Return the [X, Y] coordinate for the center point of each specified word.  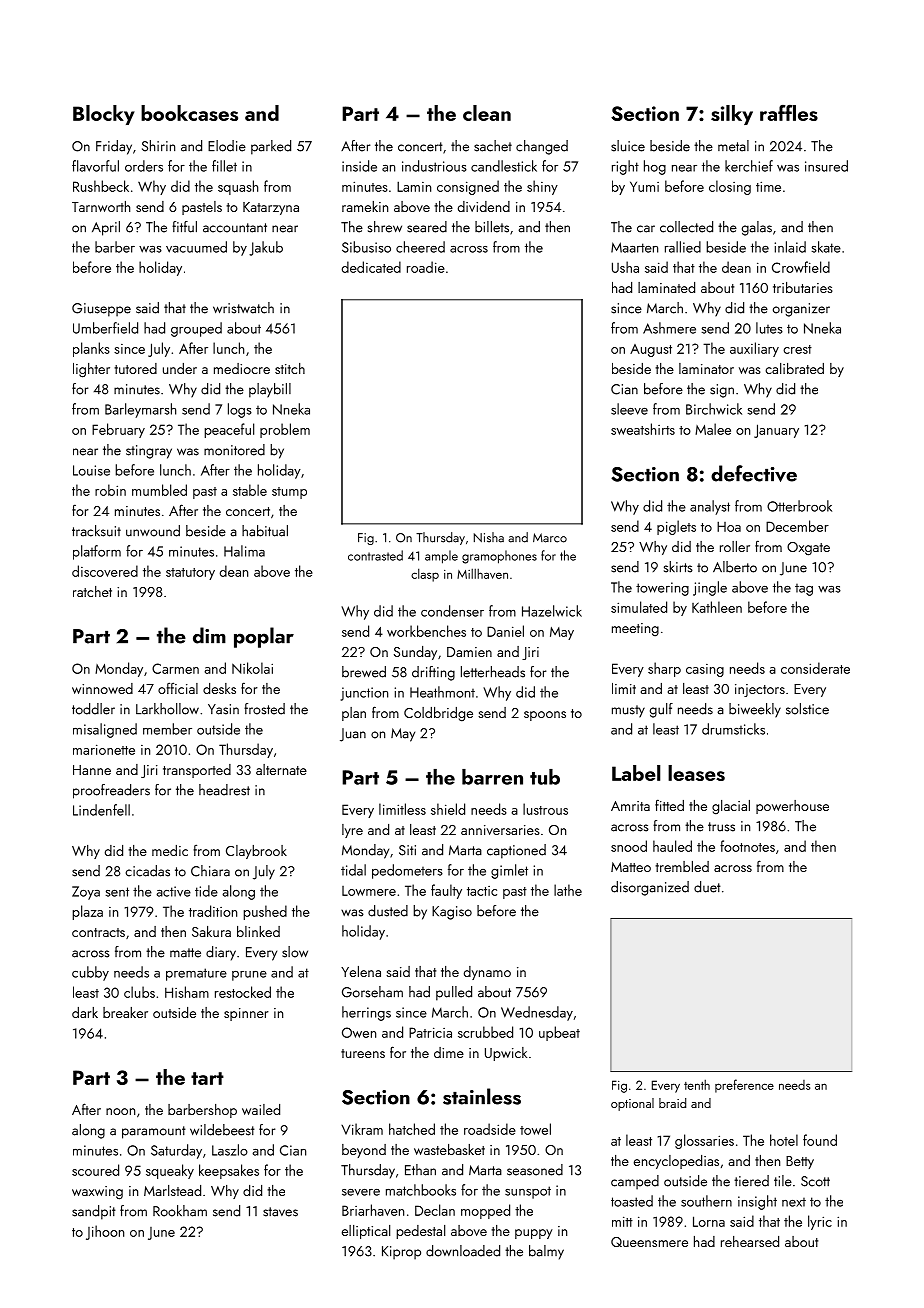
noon [120, 1111]
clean [487, 113]
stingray [149, 452]
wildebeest [222, 1130]
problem [285, 430]
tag [804, 590]
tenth [697, 1084]
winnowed [102, 688]
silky [732, 115]
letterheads [493, 672]
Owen [359, 1032]
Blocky [104, 115]
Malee [713, 429]
